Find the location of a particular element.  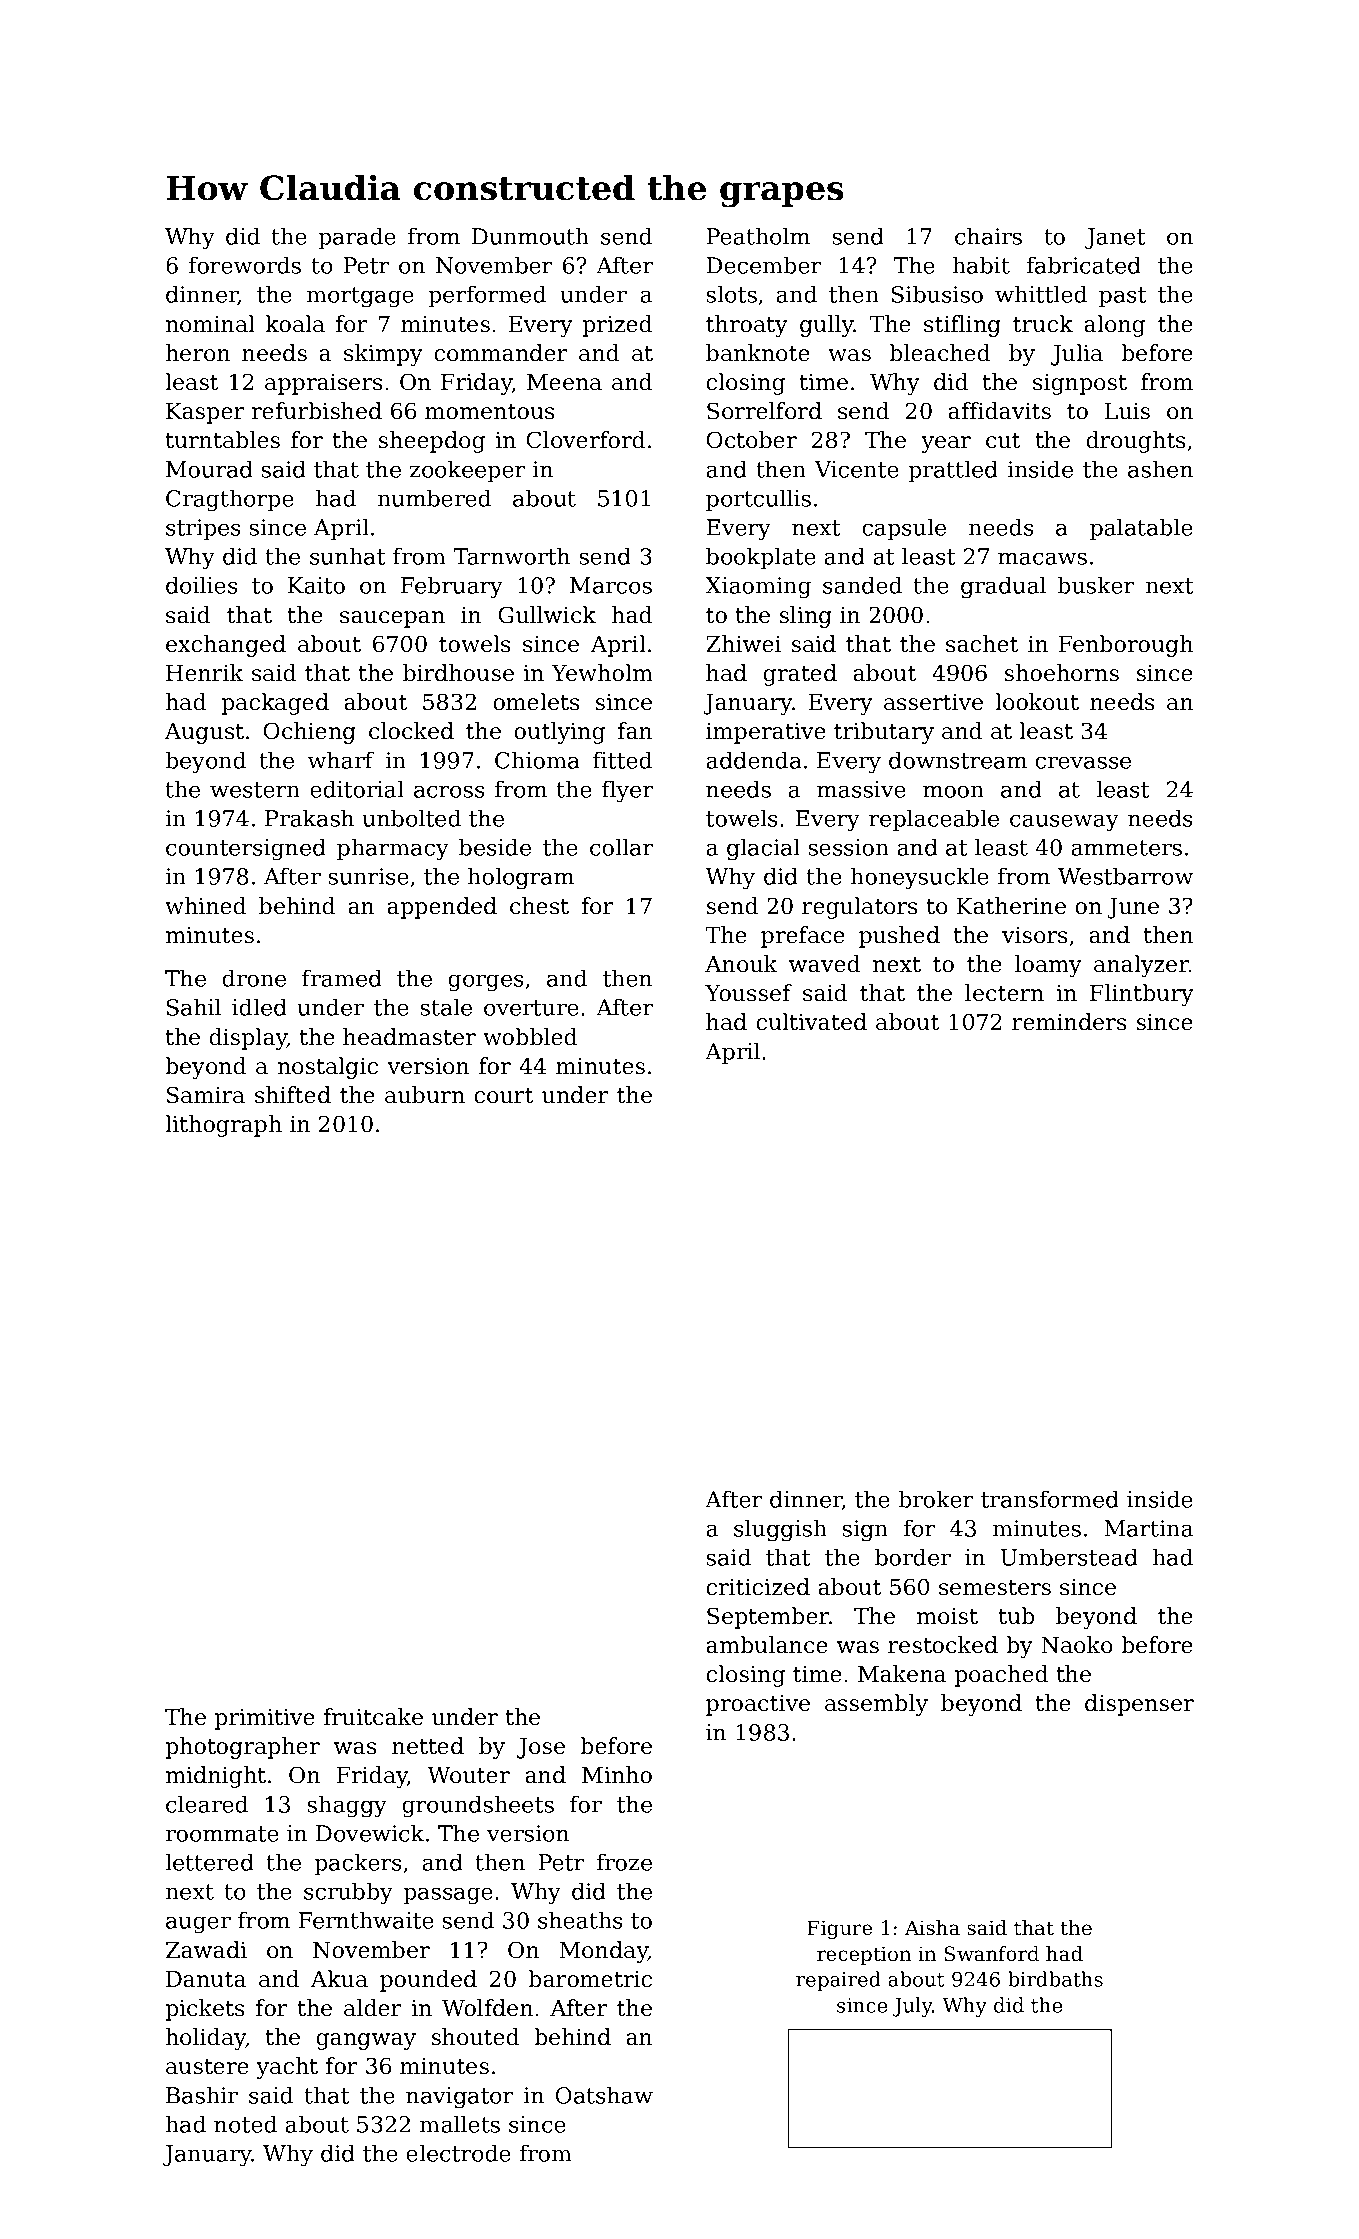

cultivated is located at coordinates (811, 1022).
